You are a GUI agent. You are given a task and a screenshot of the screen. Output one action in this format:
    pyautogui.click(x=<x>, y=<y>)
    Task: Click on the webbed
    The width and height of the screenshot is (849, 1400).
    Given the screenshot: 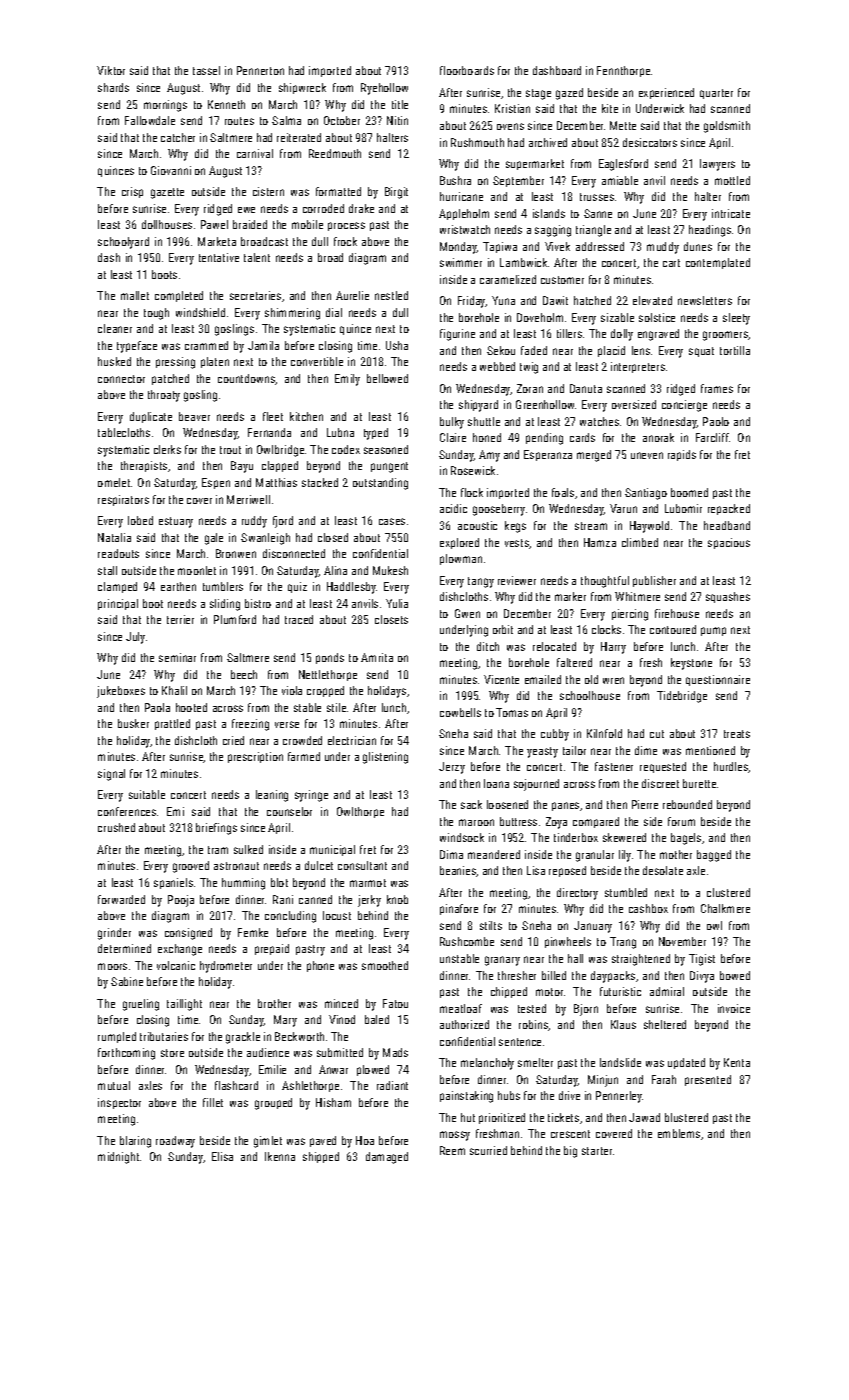 What is the action you would take?
    pyautogui.click(x=497, y=366)
